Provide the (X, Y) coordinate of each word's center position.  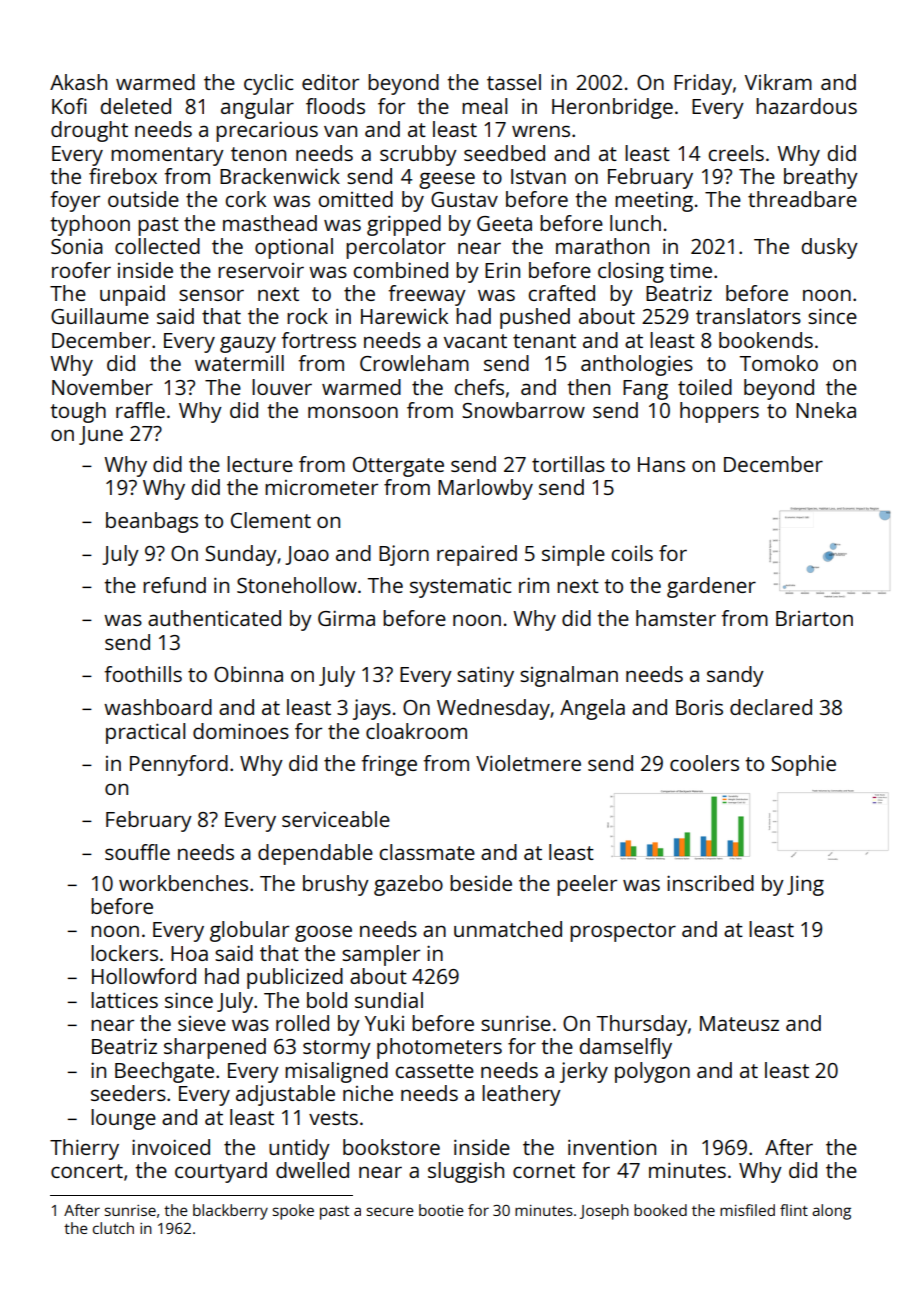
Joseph (604, 1212)
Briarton (814, 618)
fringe (389, 765)
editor (330, 82)
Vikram (778, 82)
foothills (143, 674)
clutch (113, 1228)
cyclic (268, 84)
